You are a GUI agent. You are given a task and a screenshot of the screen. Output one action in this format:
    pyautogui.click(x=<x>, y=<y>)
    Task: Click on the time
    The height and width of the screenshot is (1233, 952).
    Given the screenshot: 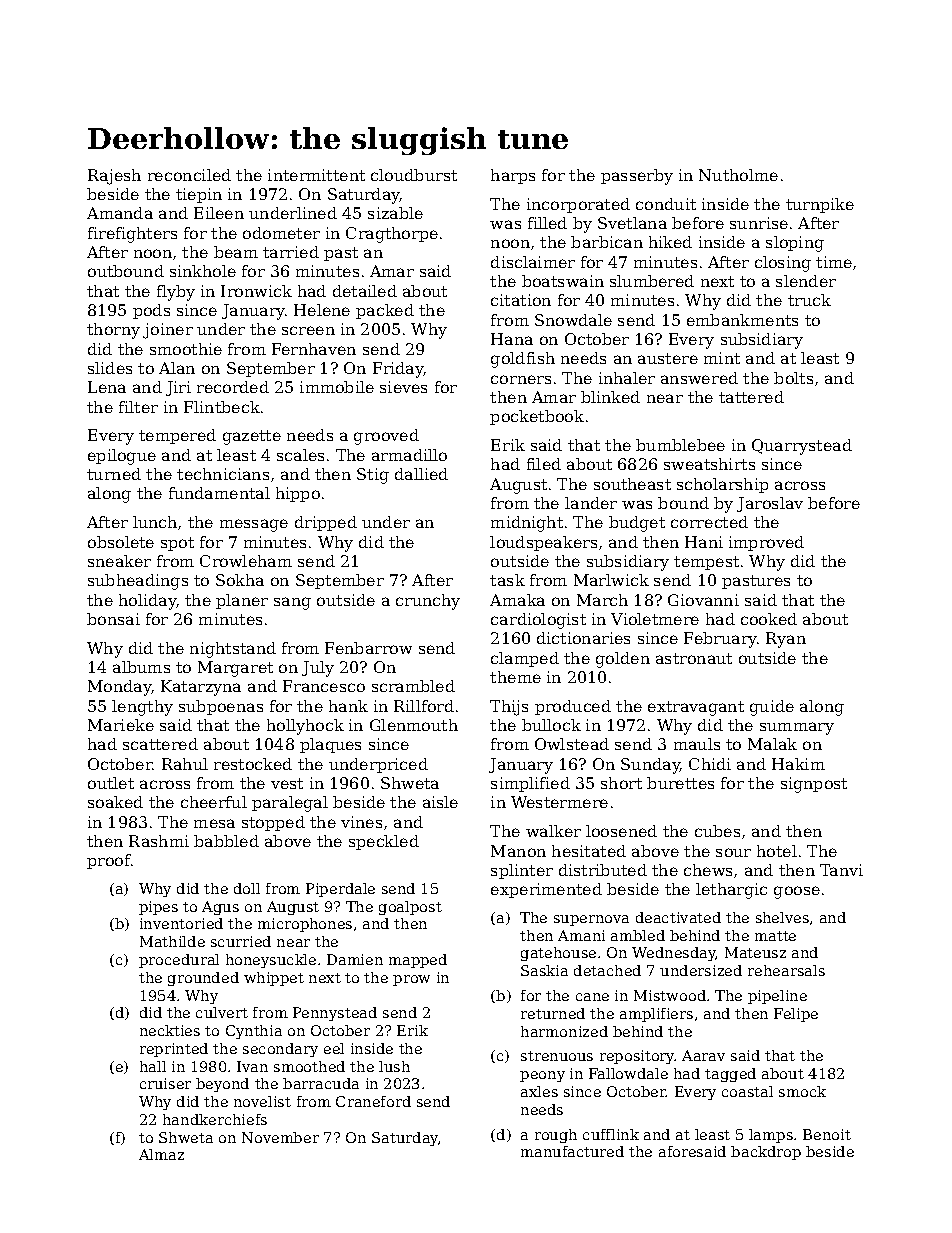 What is the action you would take?
    pyautogui.click(x=834, y=262)
